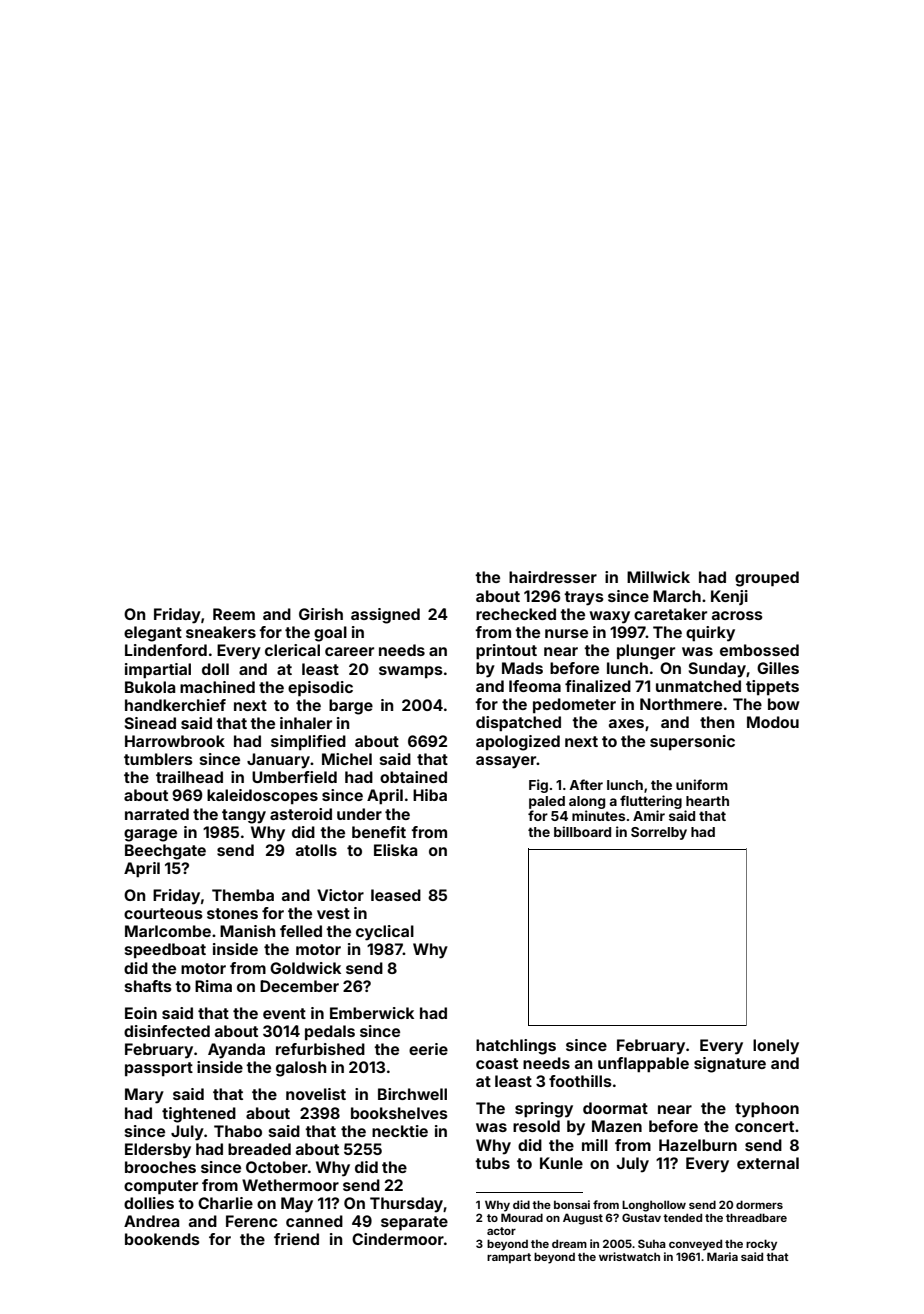  What do you see at coordinates (162, 1239) in the page?
I see `bookends` at bounding box center [162, 1239].
